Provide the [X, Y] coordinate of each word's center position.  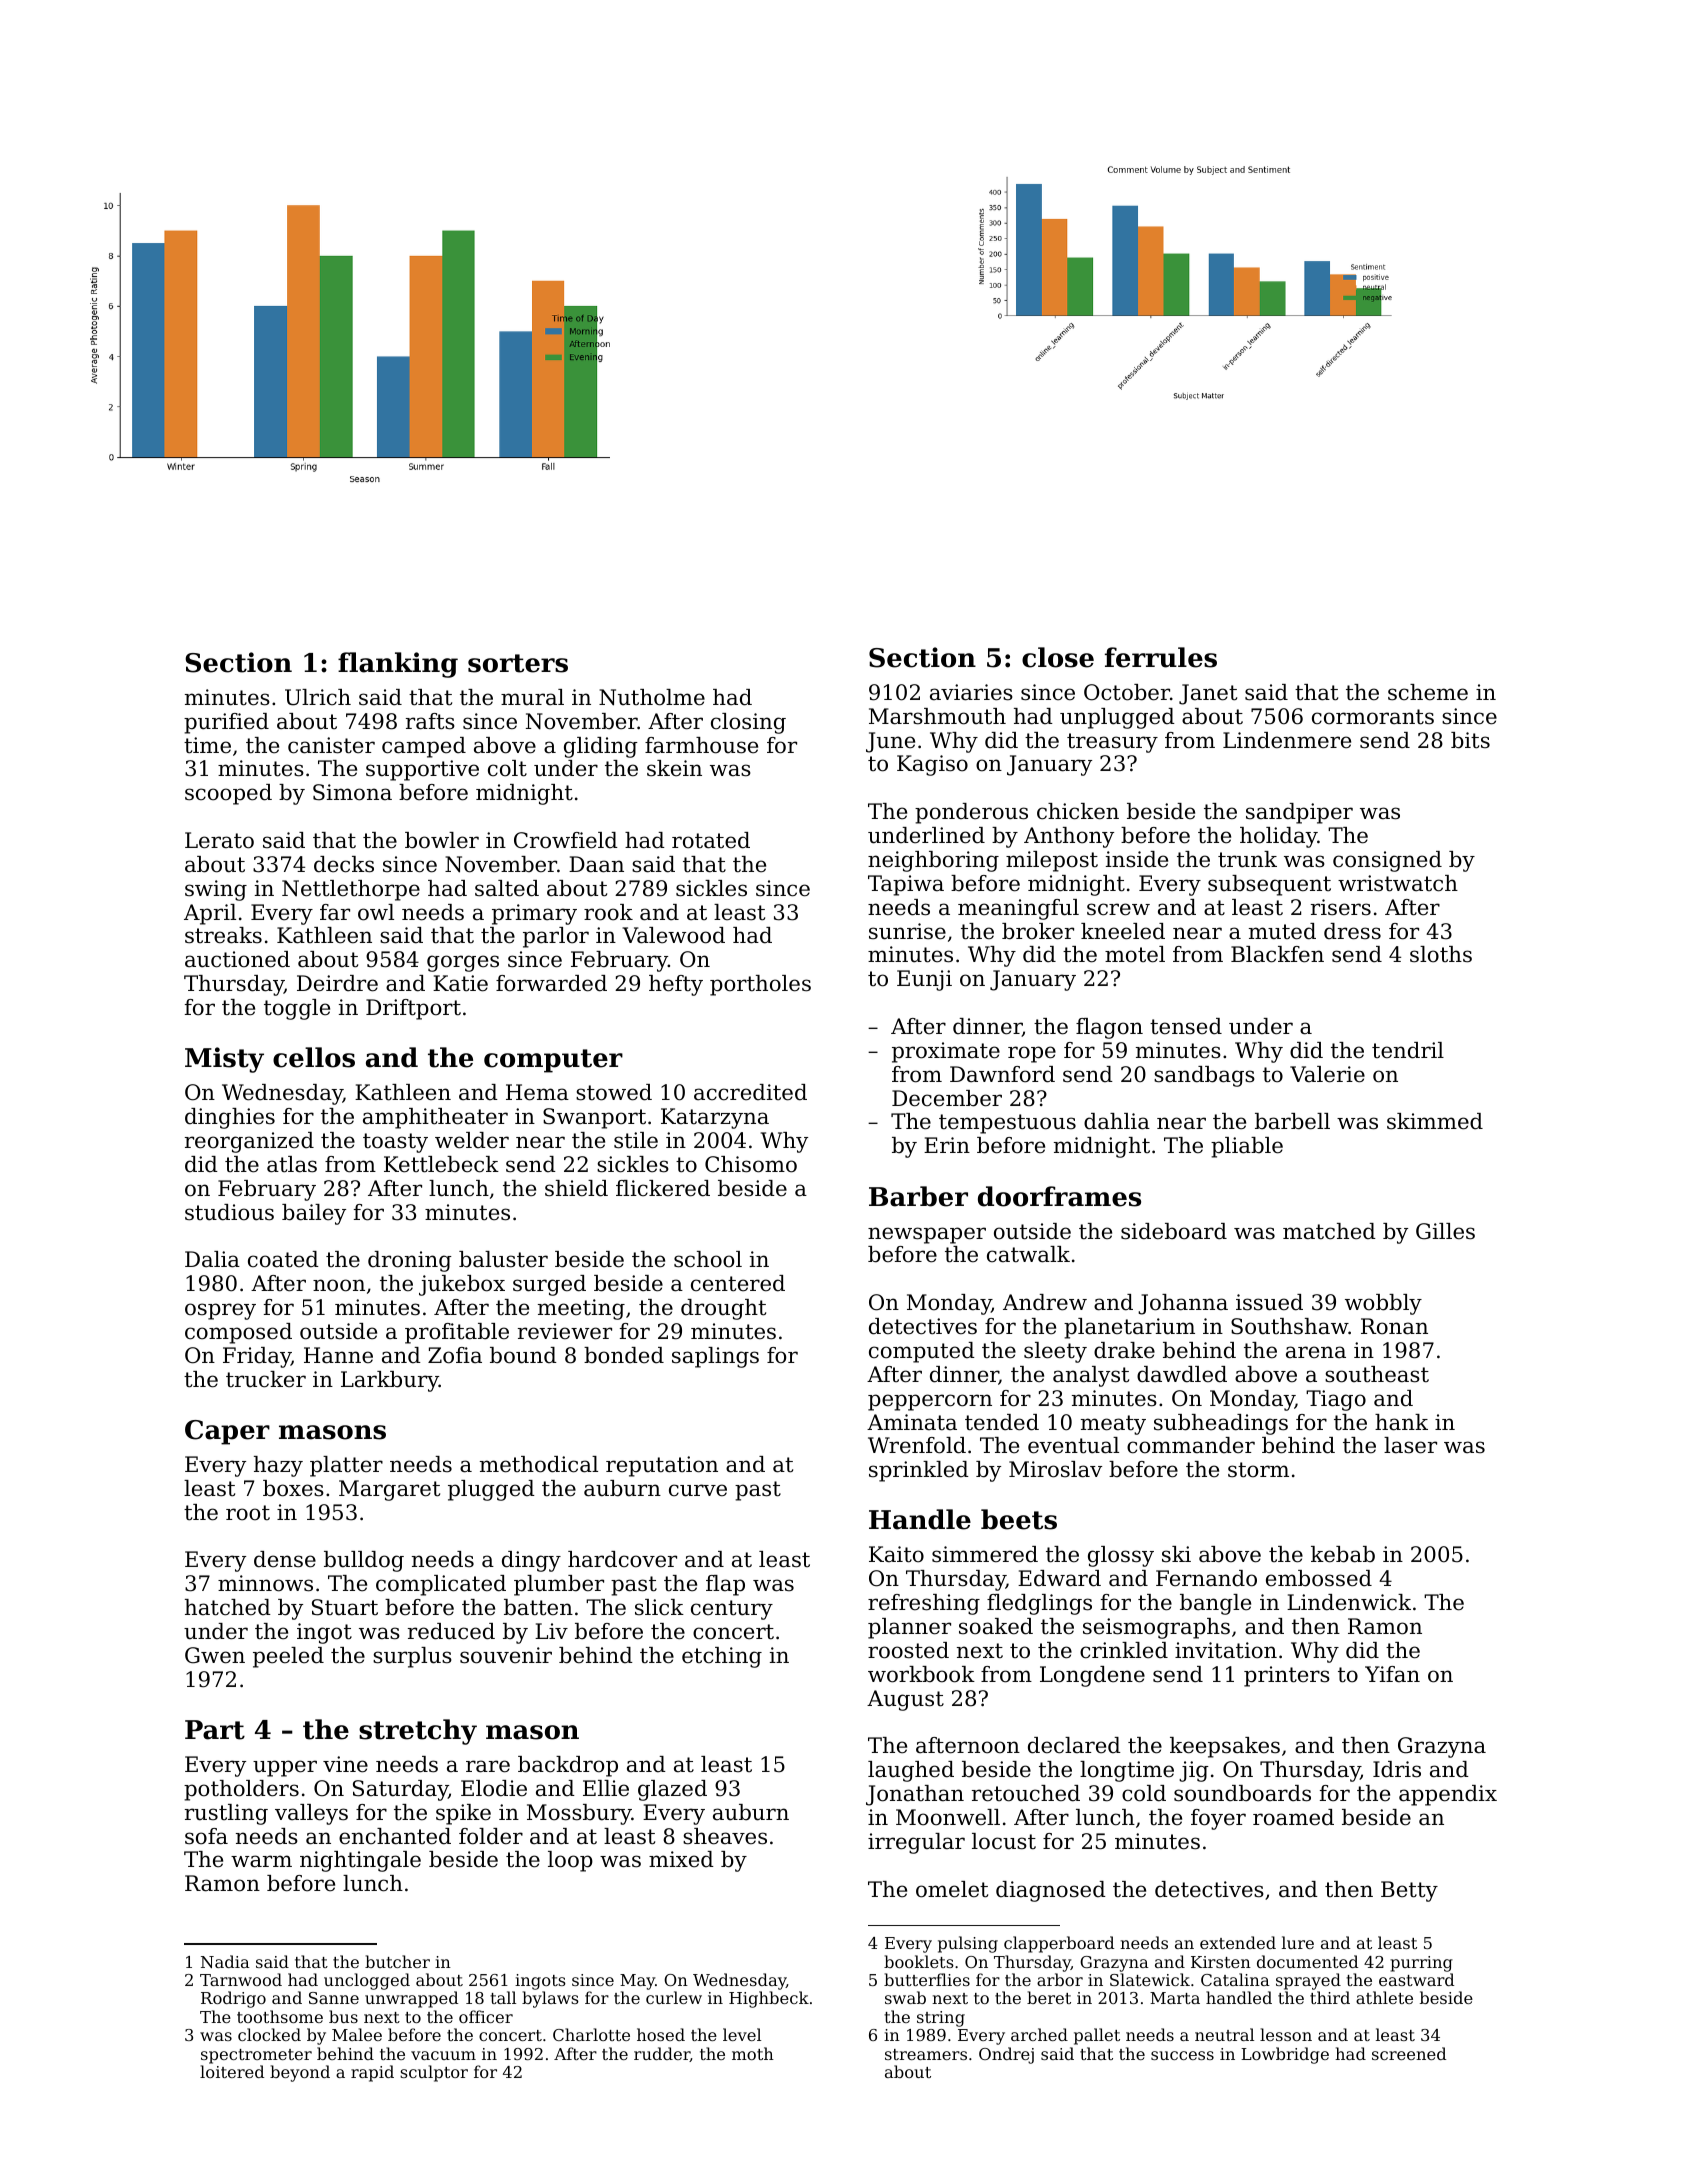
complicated [441, 1585]
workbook [921, 1674]
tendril [1408, 1050]
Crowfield [566, 840]
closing [748, 723]
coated [283, 1259]
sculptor [434, 2073]
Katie [460, 983]
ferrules [1161, 657]
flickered [663, 1188]
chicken [1078, 811]
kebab [1343, 1554]
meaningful [1018, 909]
